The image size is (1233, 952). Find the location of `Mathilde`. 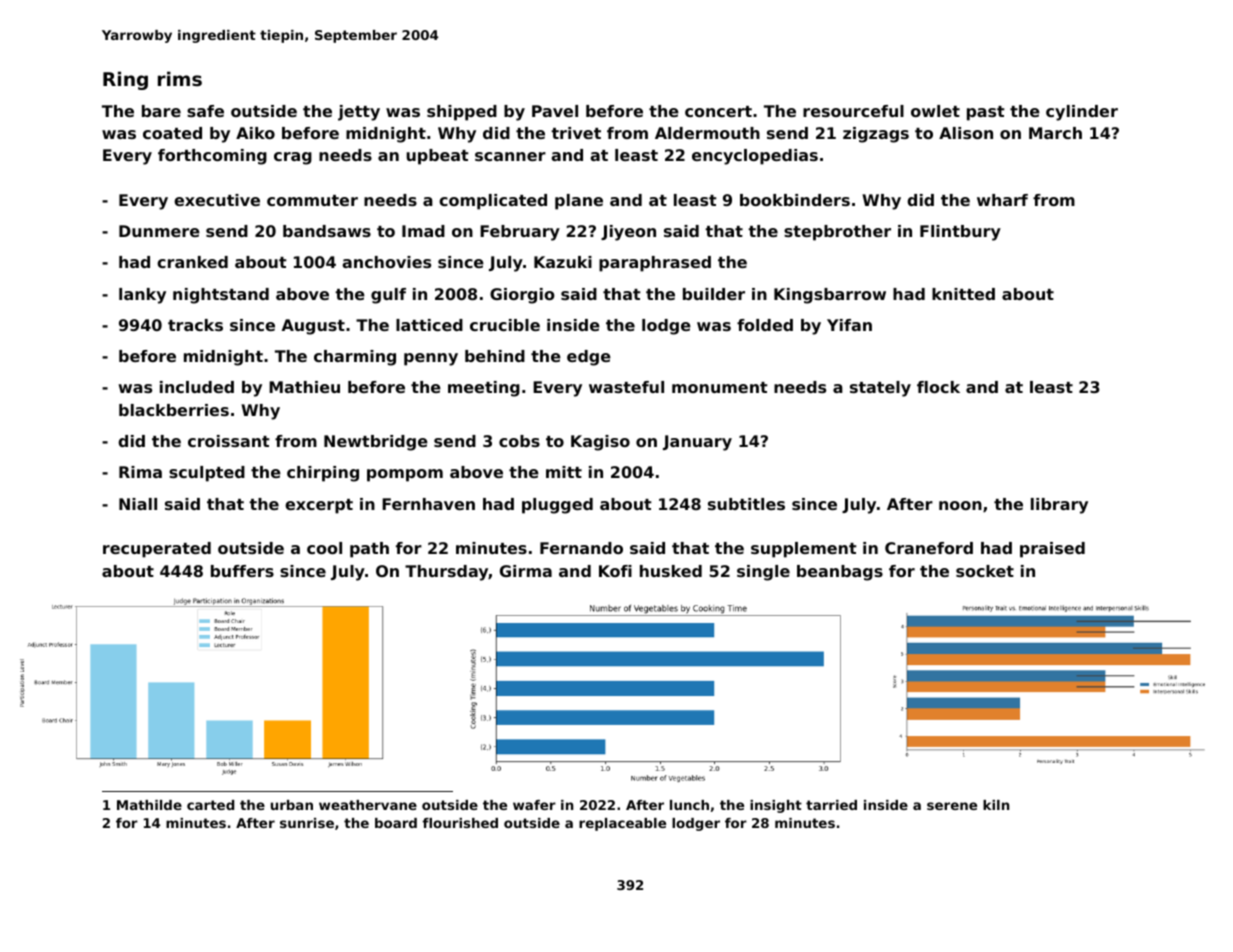

Mathilde is located at coordinates (149, 805).
